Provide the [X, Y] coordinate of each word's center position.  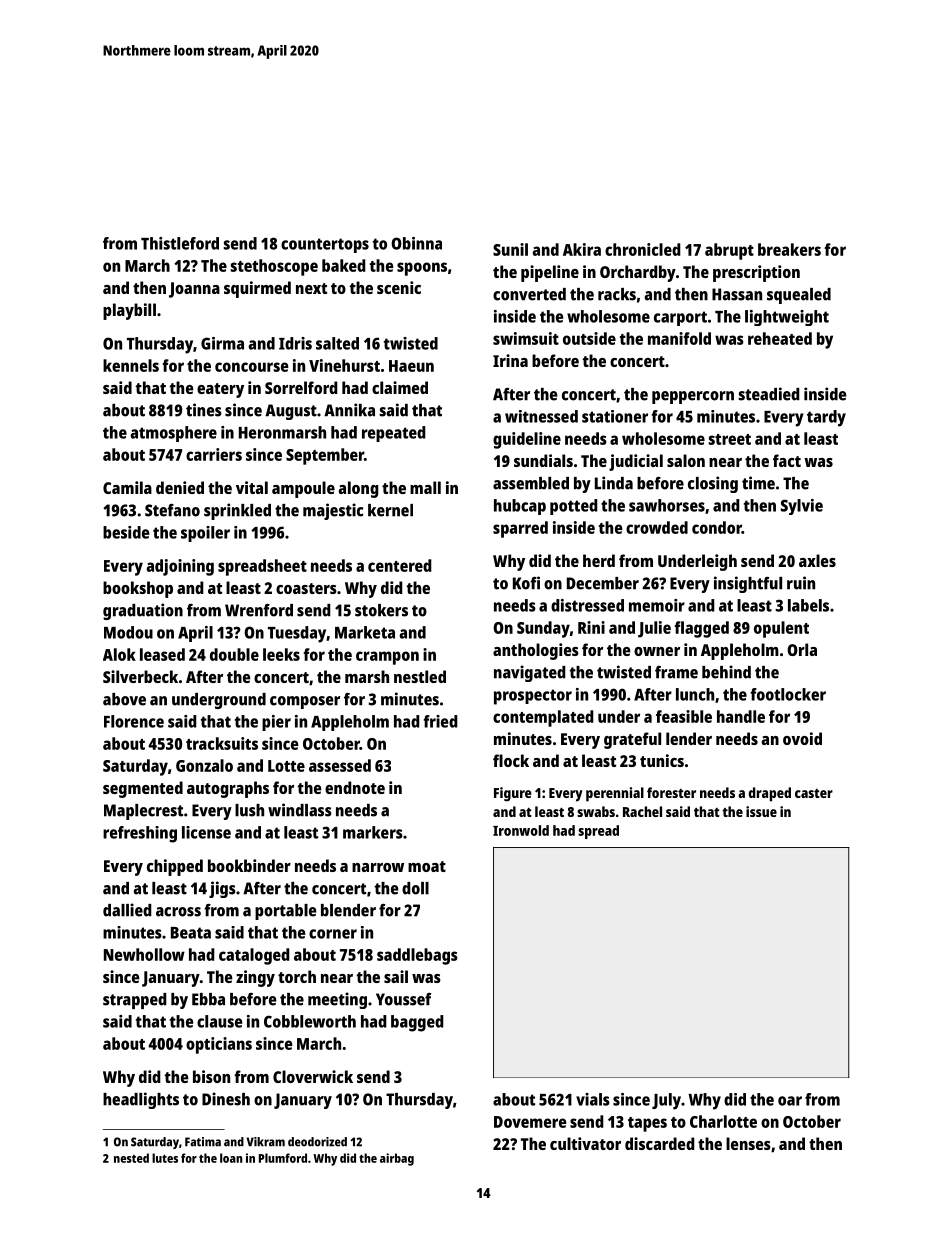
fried [440, 721]
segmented [143, 789]
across [178, 912]
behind [726, 672]
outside [589, 338]
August [291, 412]
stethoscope [274, 267]
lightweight [787, 318]
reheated [780, 338]
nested [131, 1158]
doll [415, 888]
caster [814, 793]
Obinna [416, 243]
